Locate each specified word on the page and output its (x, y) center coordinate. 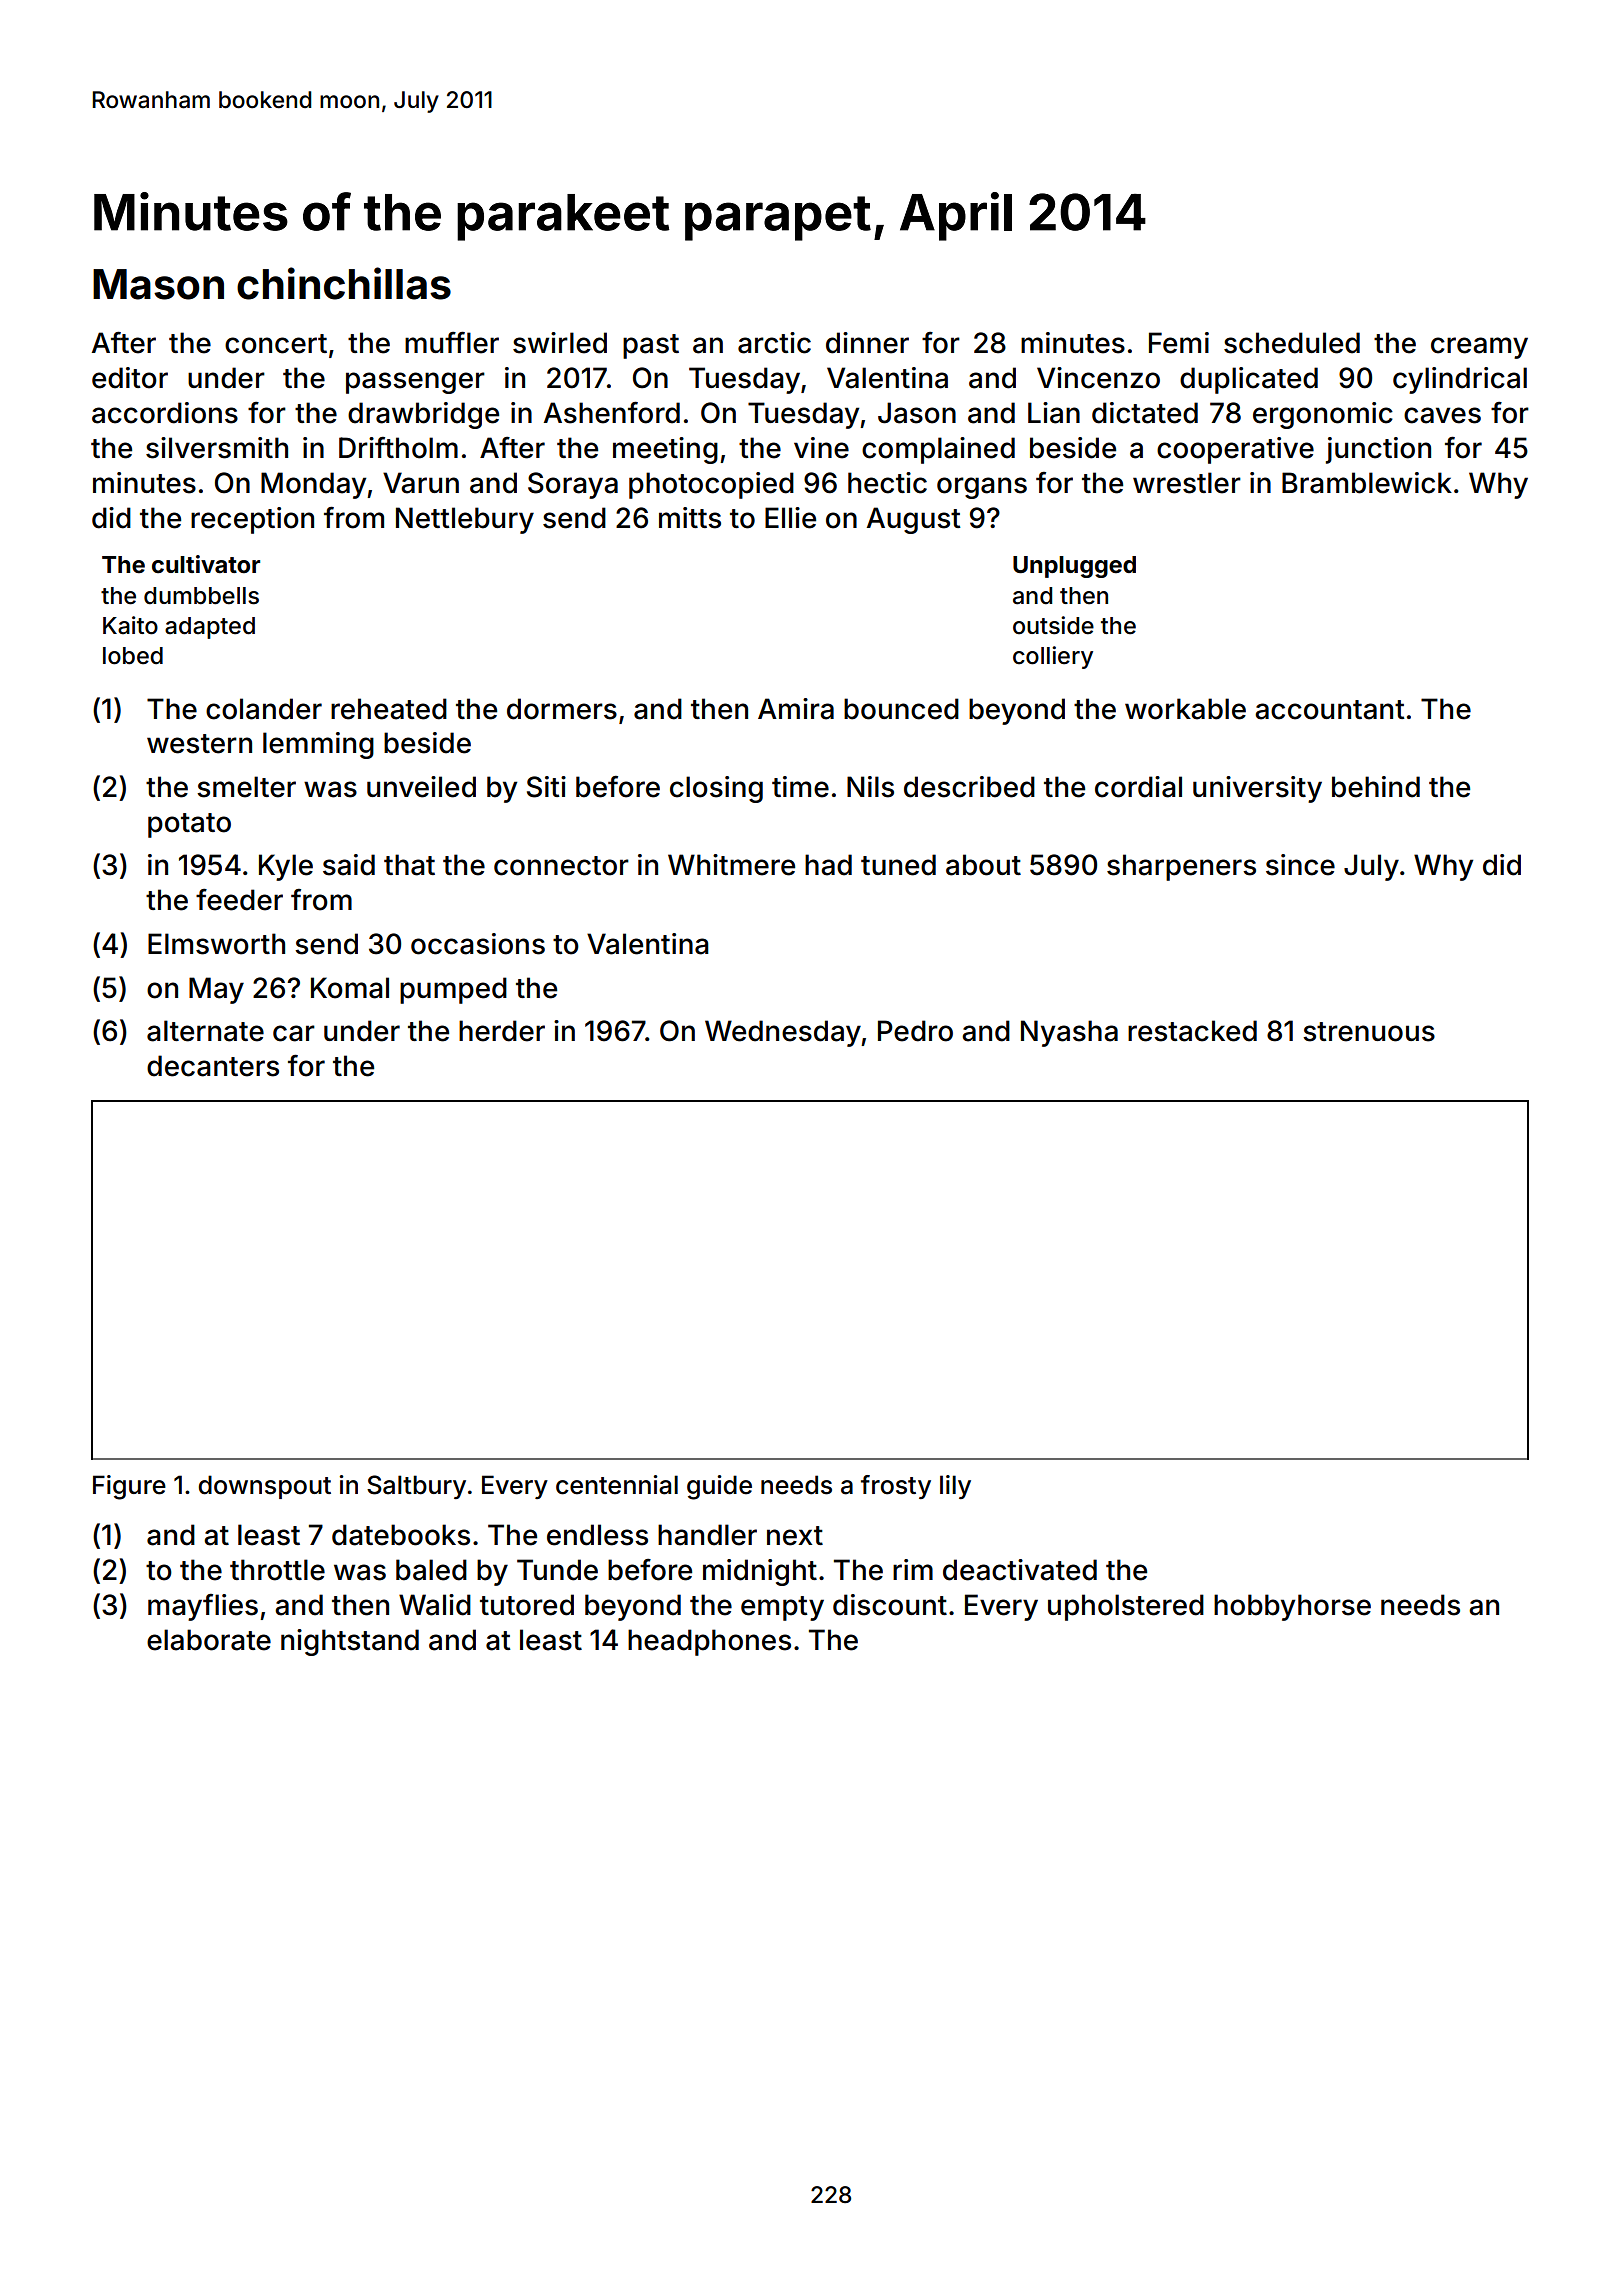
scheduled (1292, 343)
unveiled (421, 787)
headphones (709, 1642)
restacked (1192, 1031)
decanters (213, 1066)
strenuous (1369, 1032)
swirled (560, 343)
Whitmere (731, 865)
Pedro (915, 1031)
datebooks (401, 1535)
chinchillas (344, 283)
